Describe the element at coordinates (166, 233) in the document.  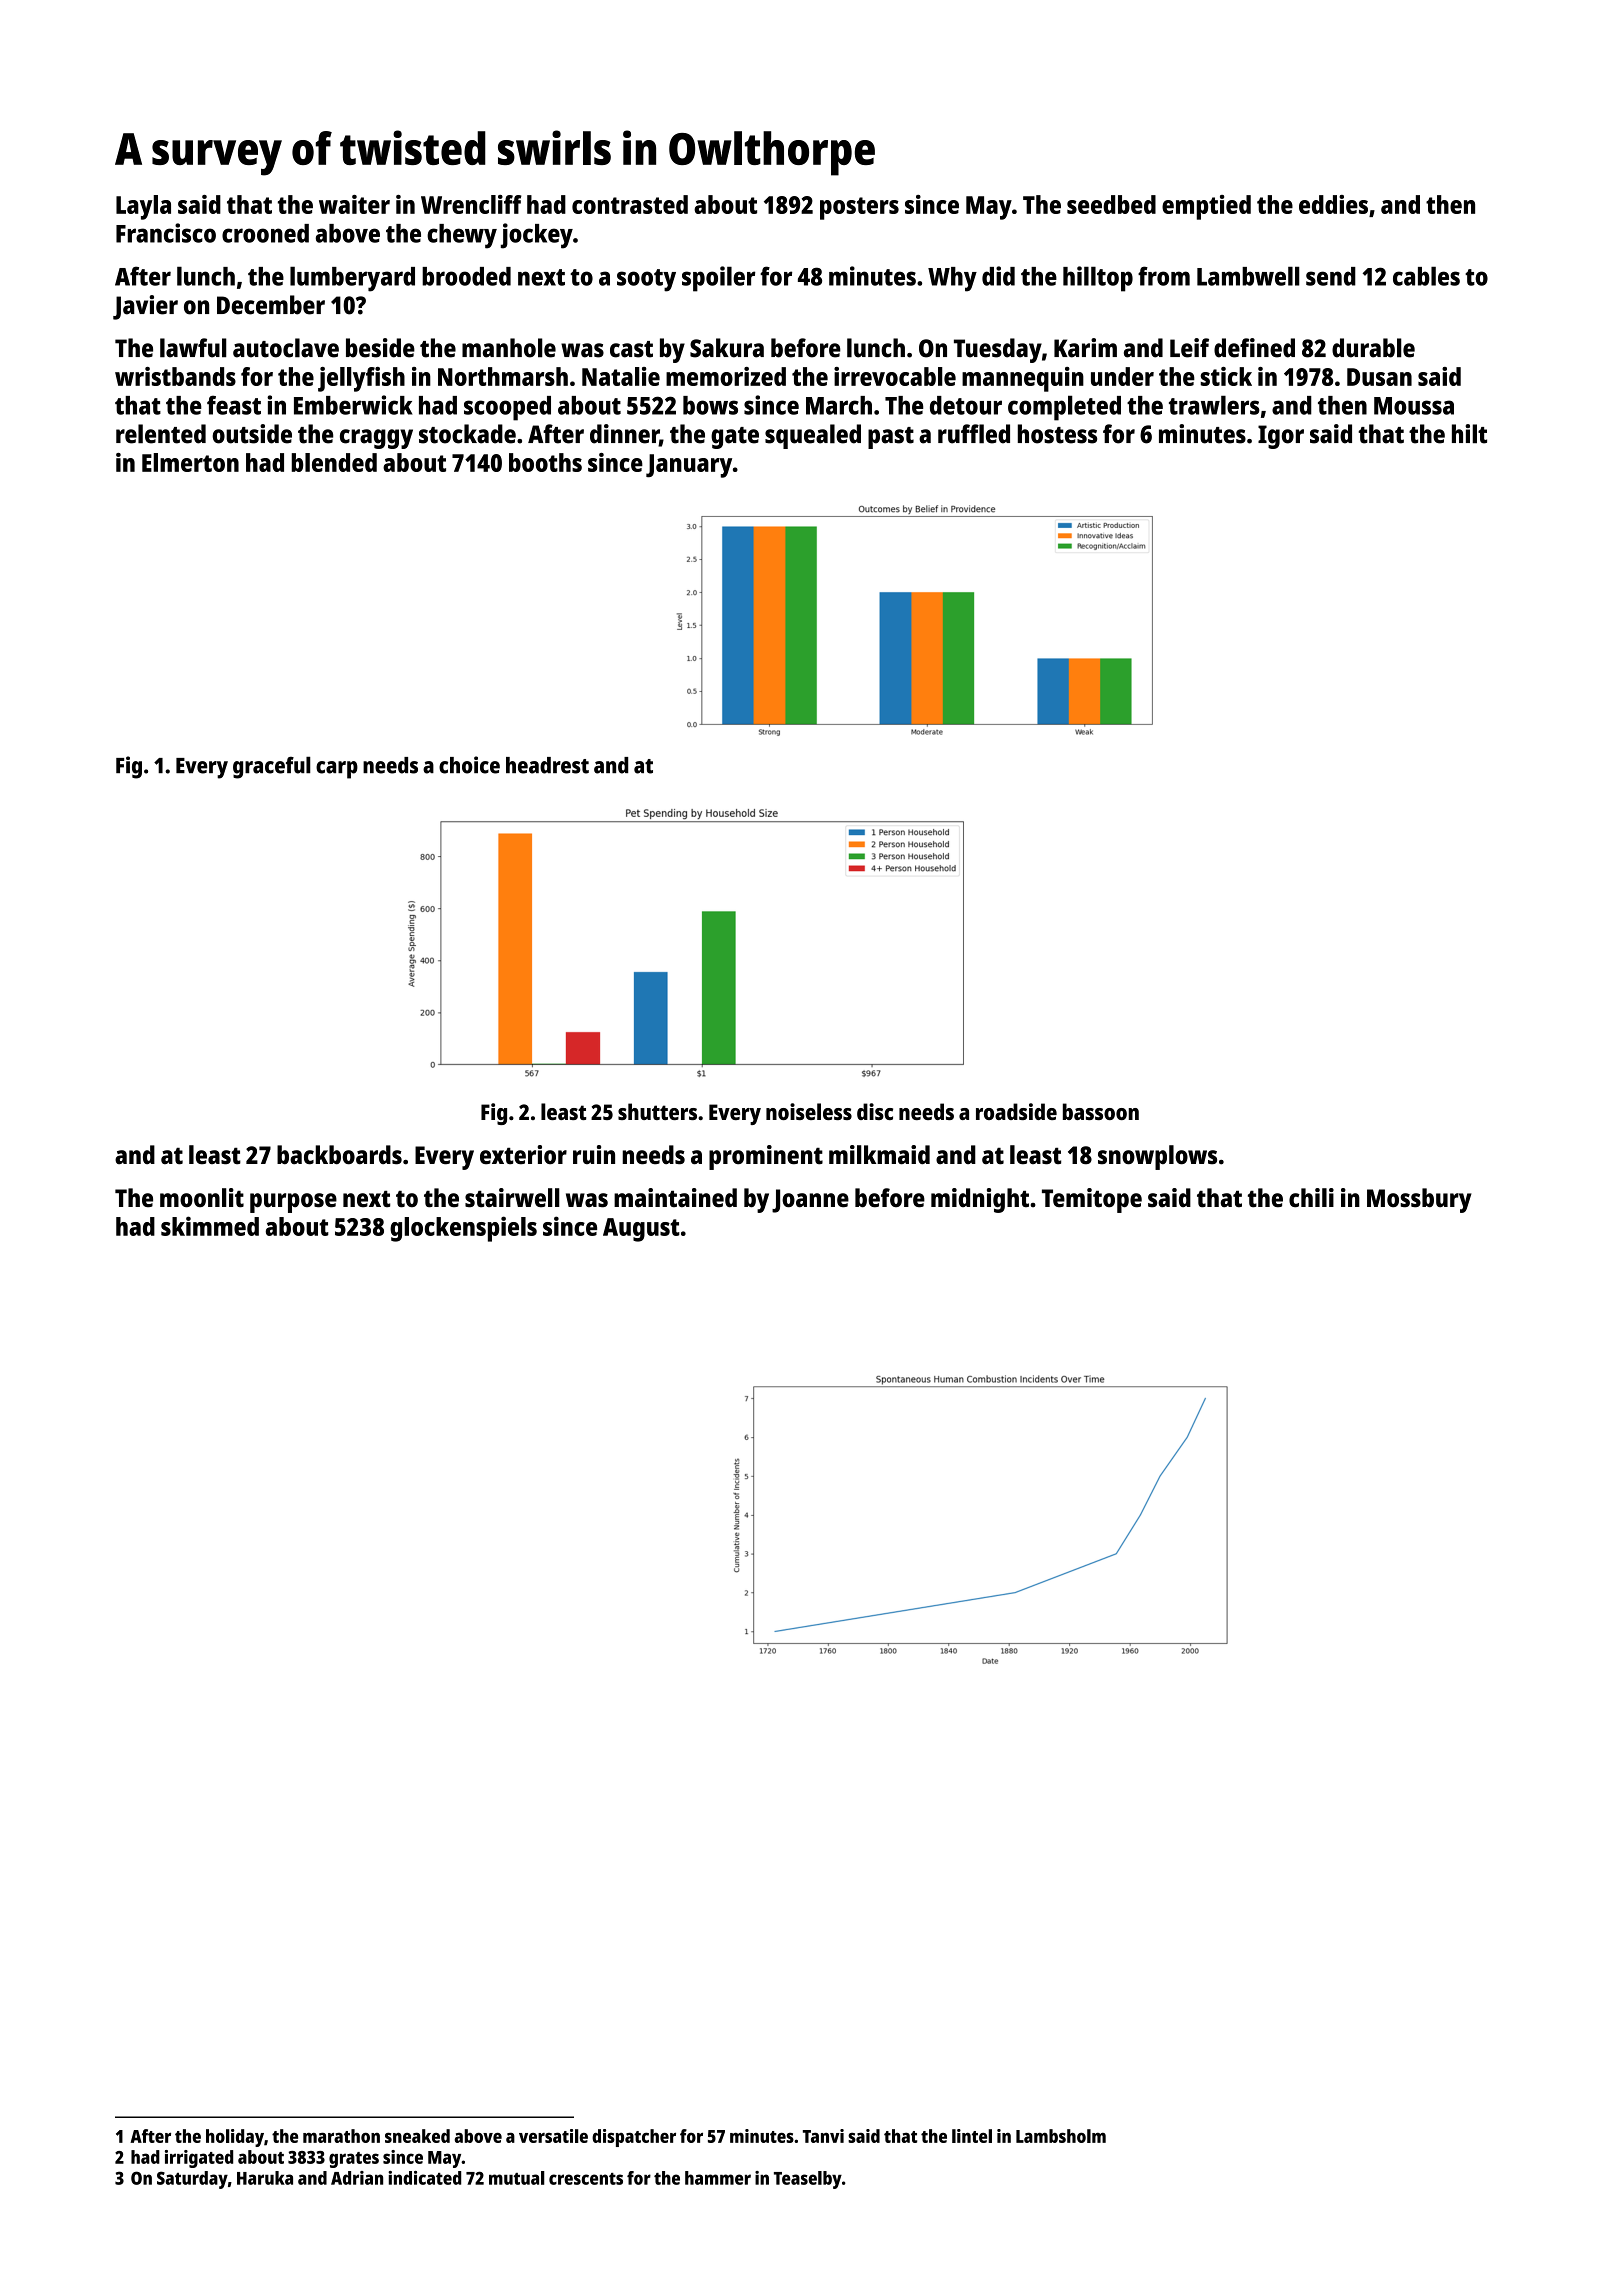
I see `Francisco` at that location.
